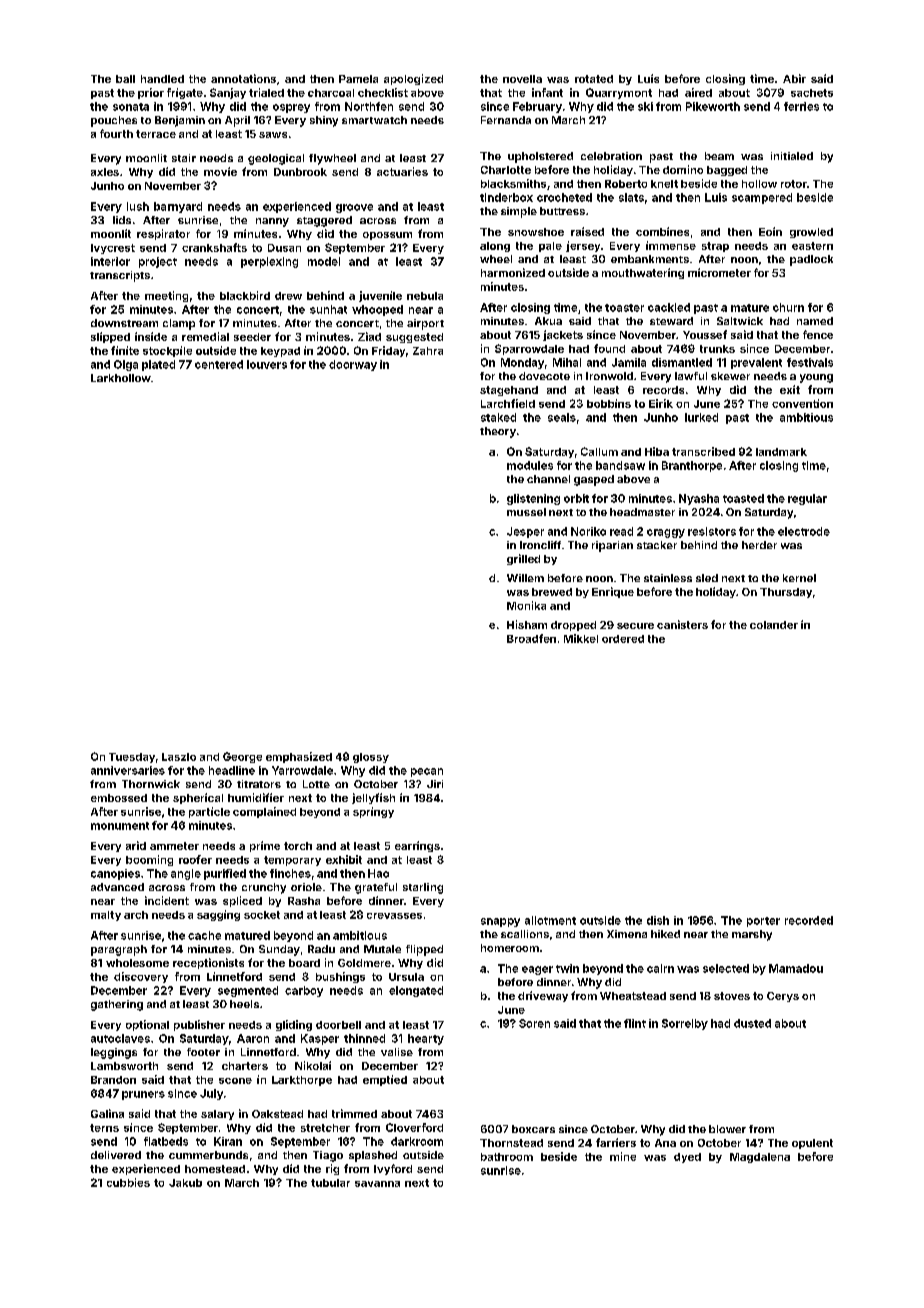 The image size is (924, 1308). What do you see at coordinates (158, 365) in the image?
I see `plated` at bounding box center [158, 365].
